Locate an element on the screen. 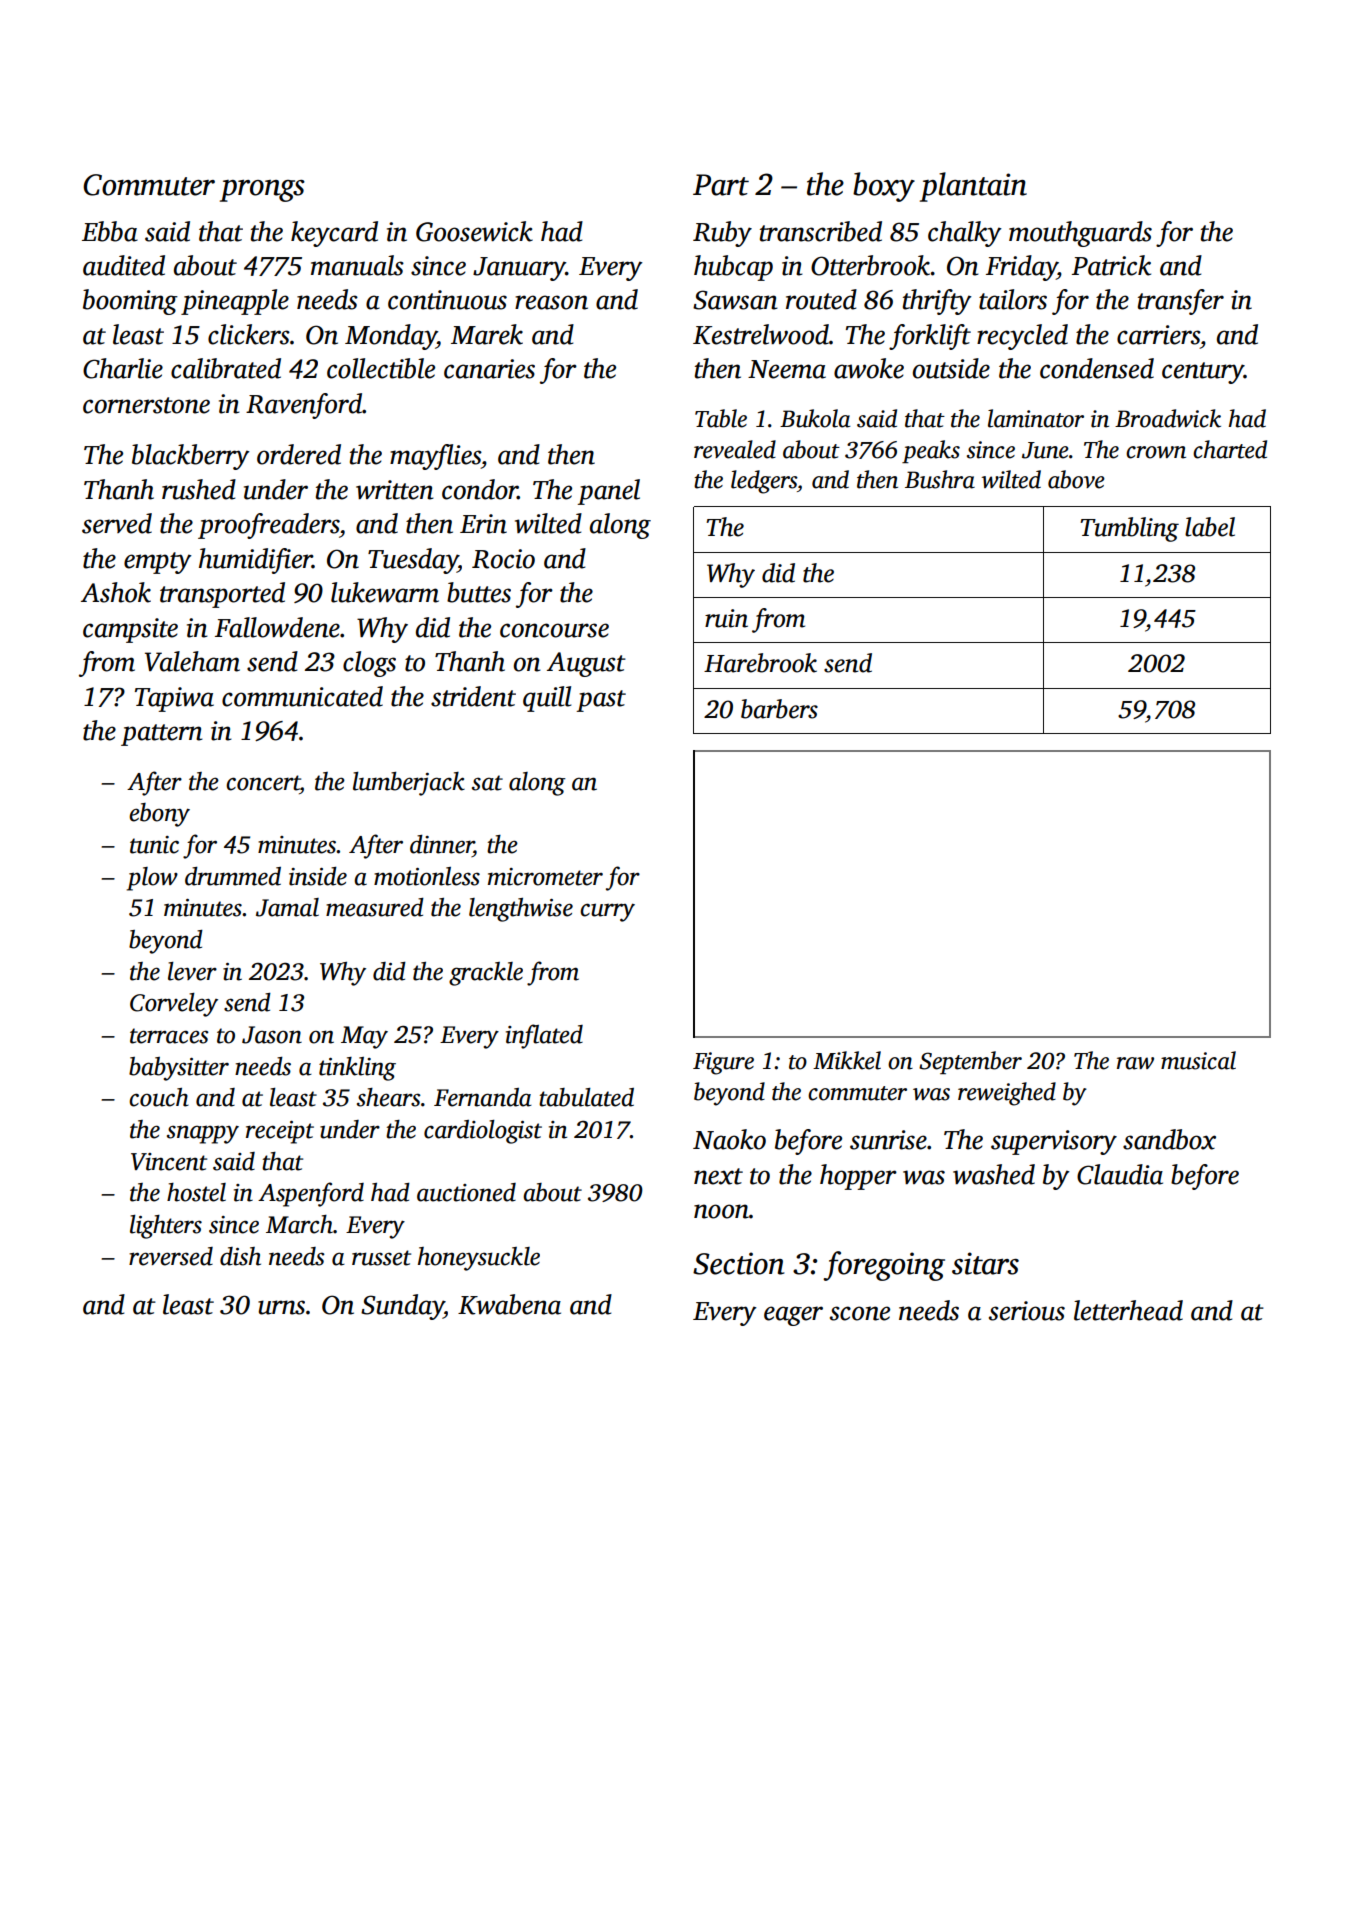  inflated is located at coordinates (544, 1036).
